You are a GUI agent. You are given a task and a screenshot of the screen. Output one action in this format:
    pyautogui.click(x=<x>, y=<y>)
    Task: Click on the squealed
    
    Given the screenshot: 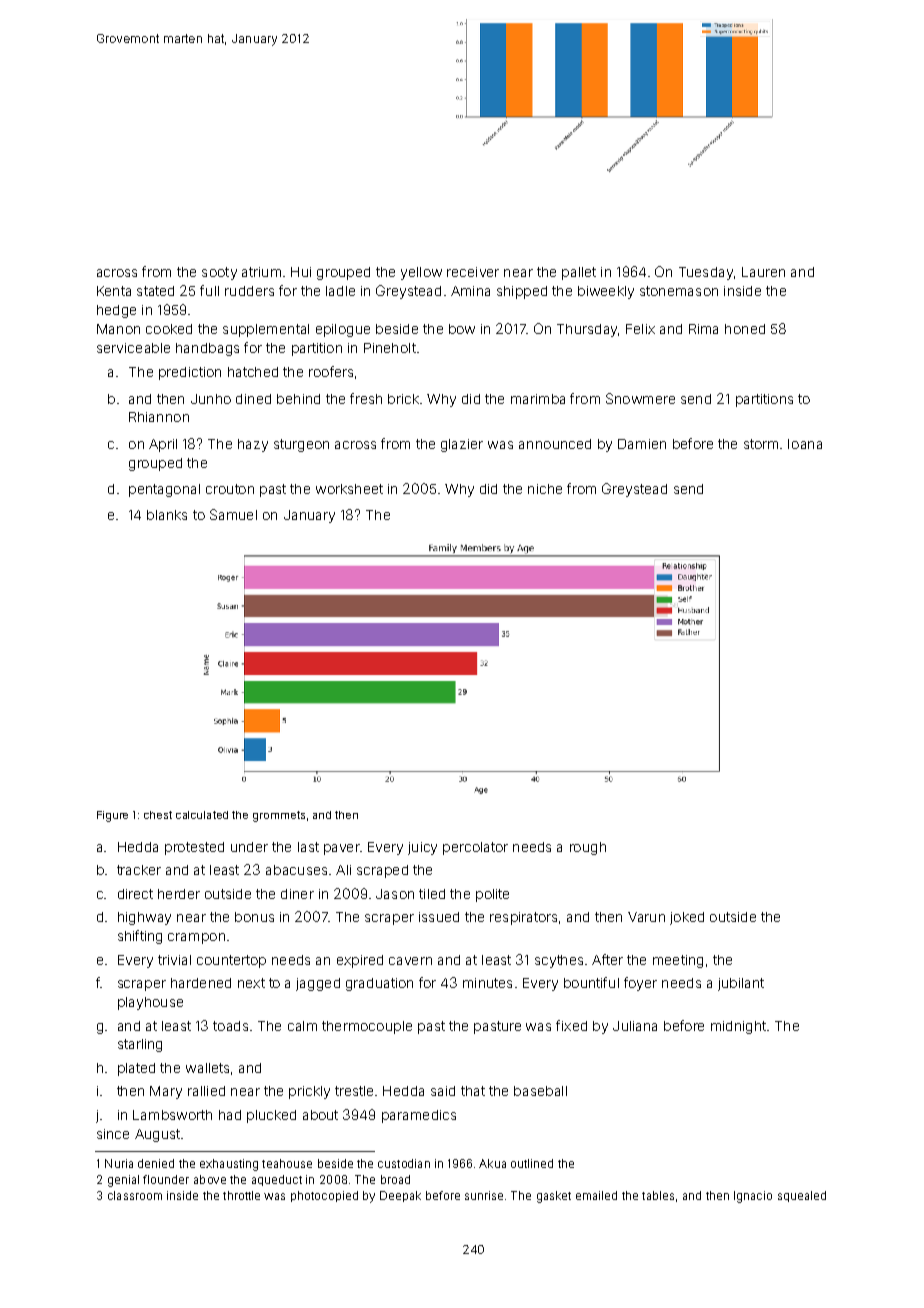 What is the action you would take?
    pyautogui.click(x=802, y=1196)
